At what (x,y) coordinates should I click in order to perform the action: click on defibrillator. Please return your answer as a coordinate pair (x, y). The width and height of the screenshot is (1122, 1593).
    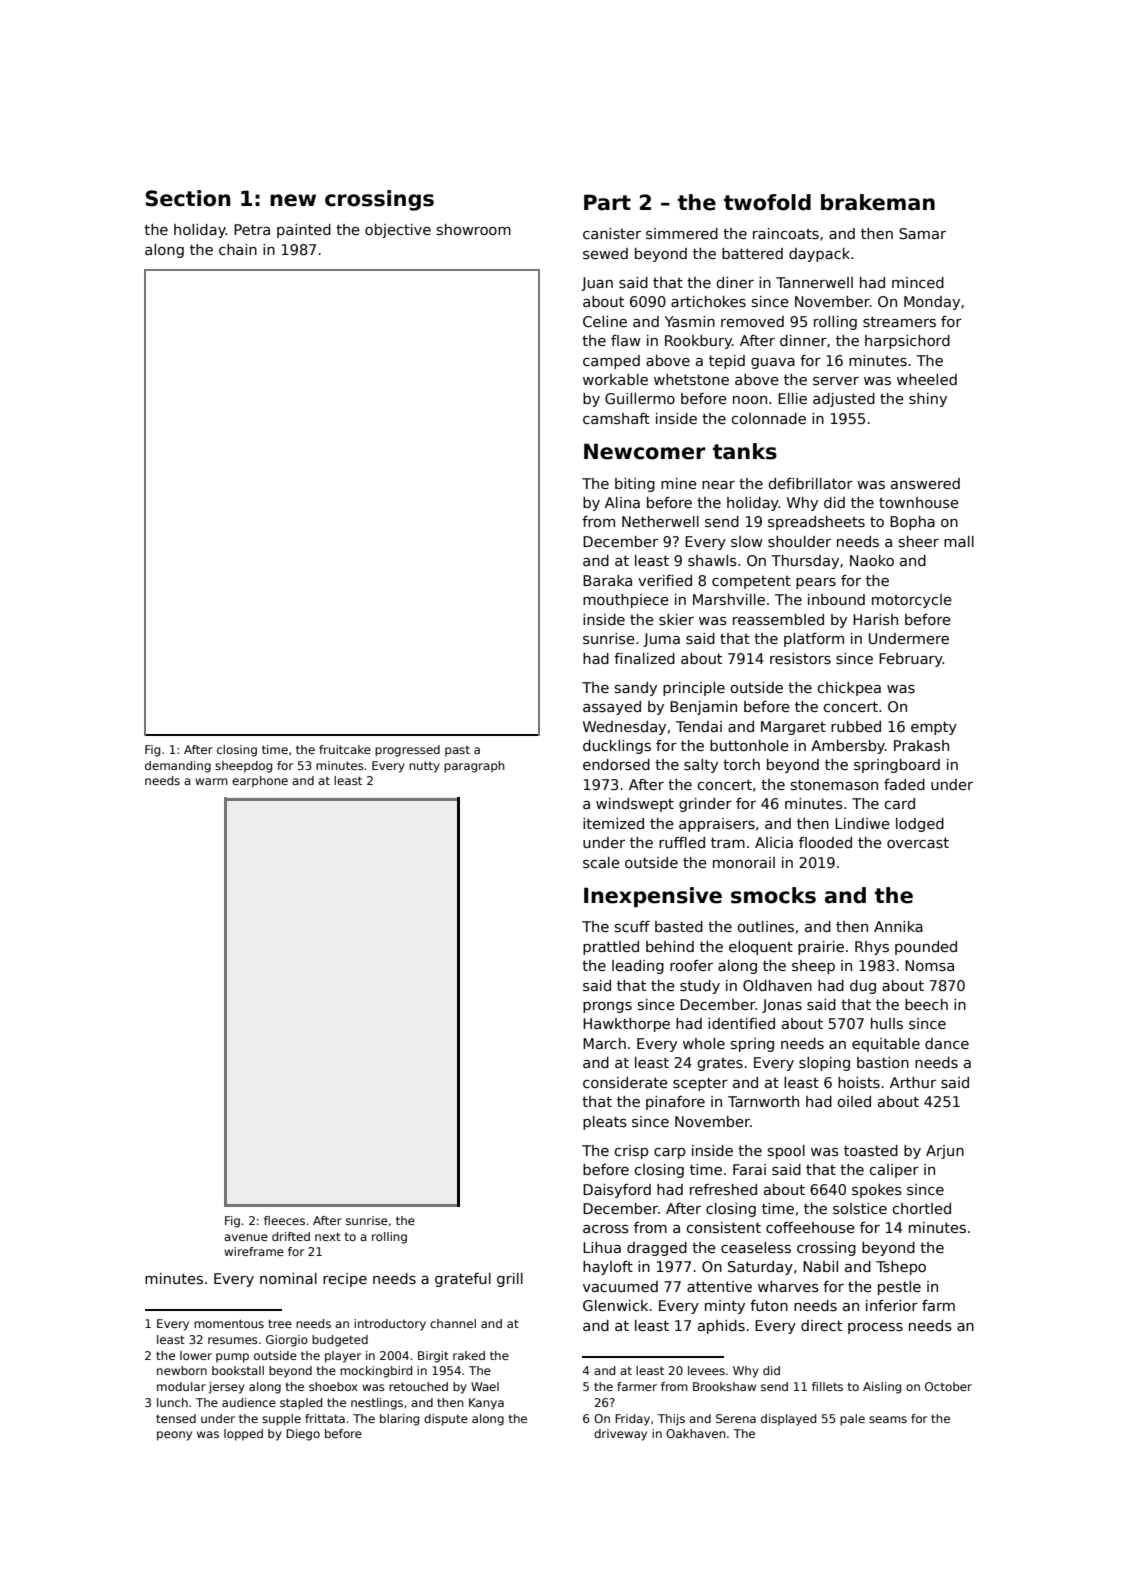
    Looking at the image, I should click on (810, 483).
